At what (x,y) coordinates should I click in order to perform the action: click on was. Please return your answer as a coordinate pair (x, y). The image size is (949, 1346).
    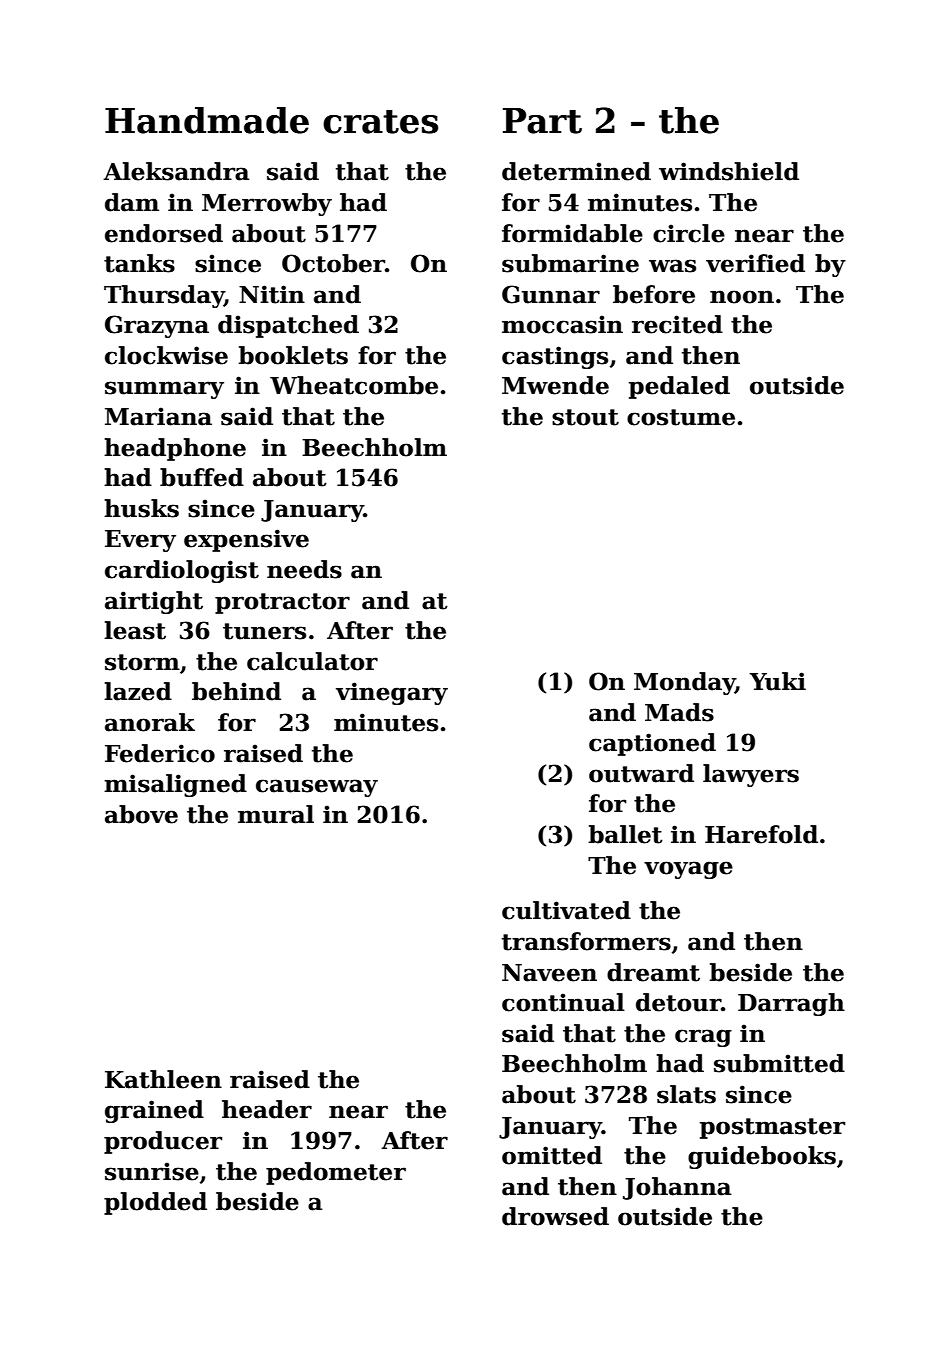
    Looking at the image, I should click on (672, 266).
